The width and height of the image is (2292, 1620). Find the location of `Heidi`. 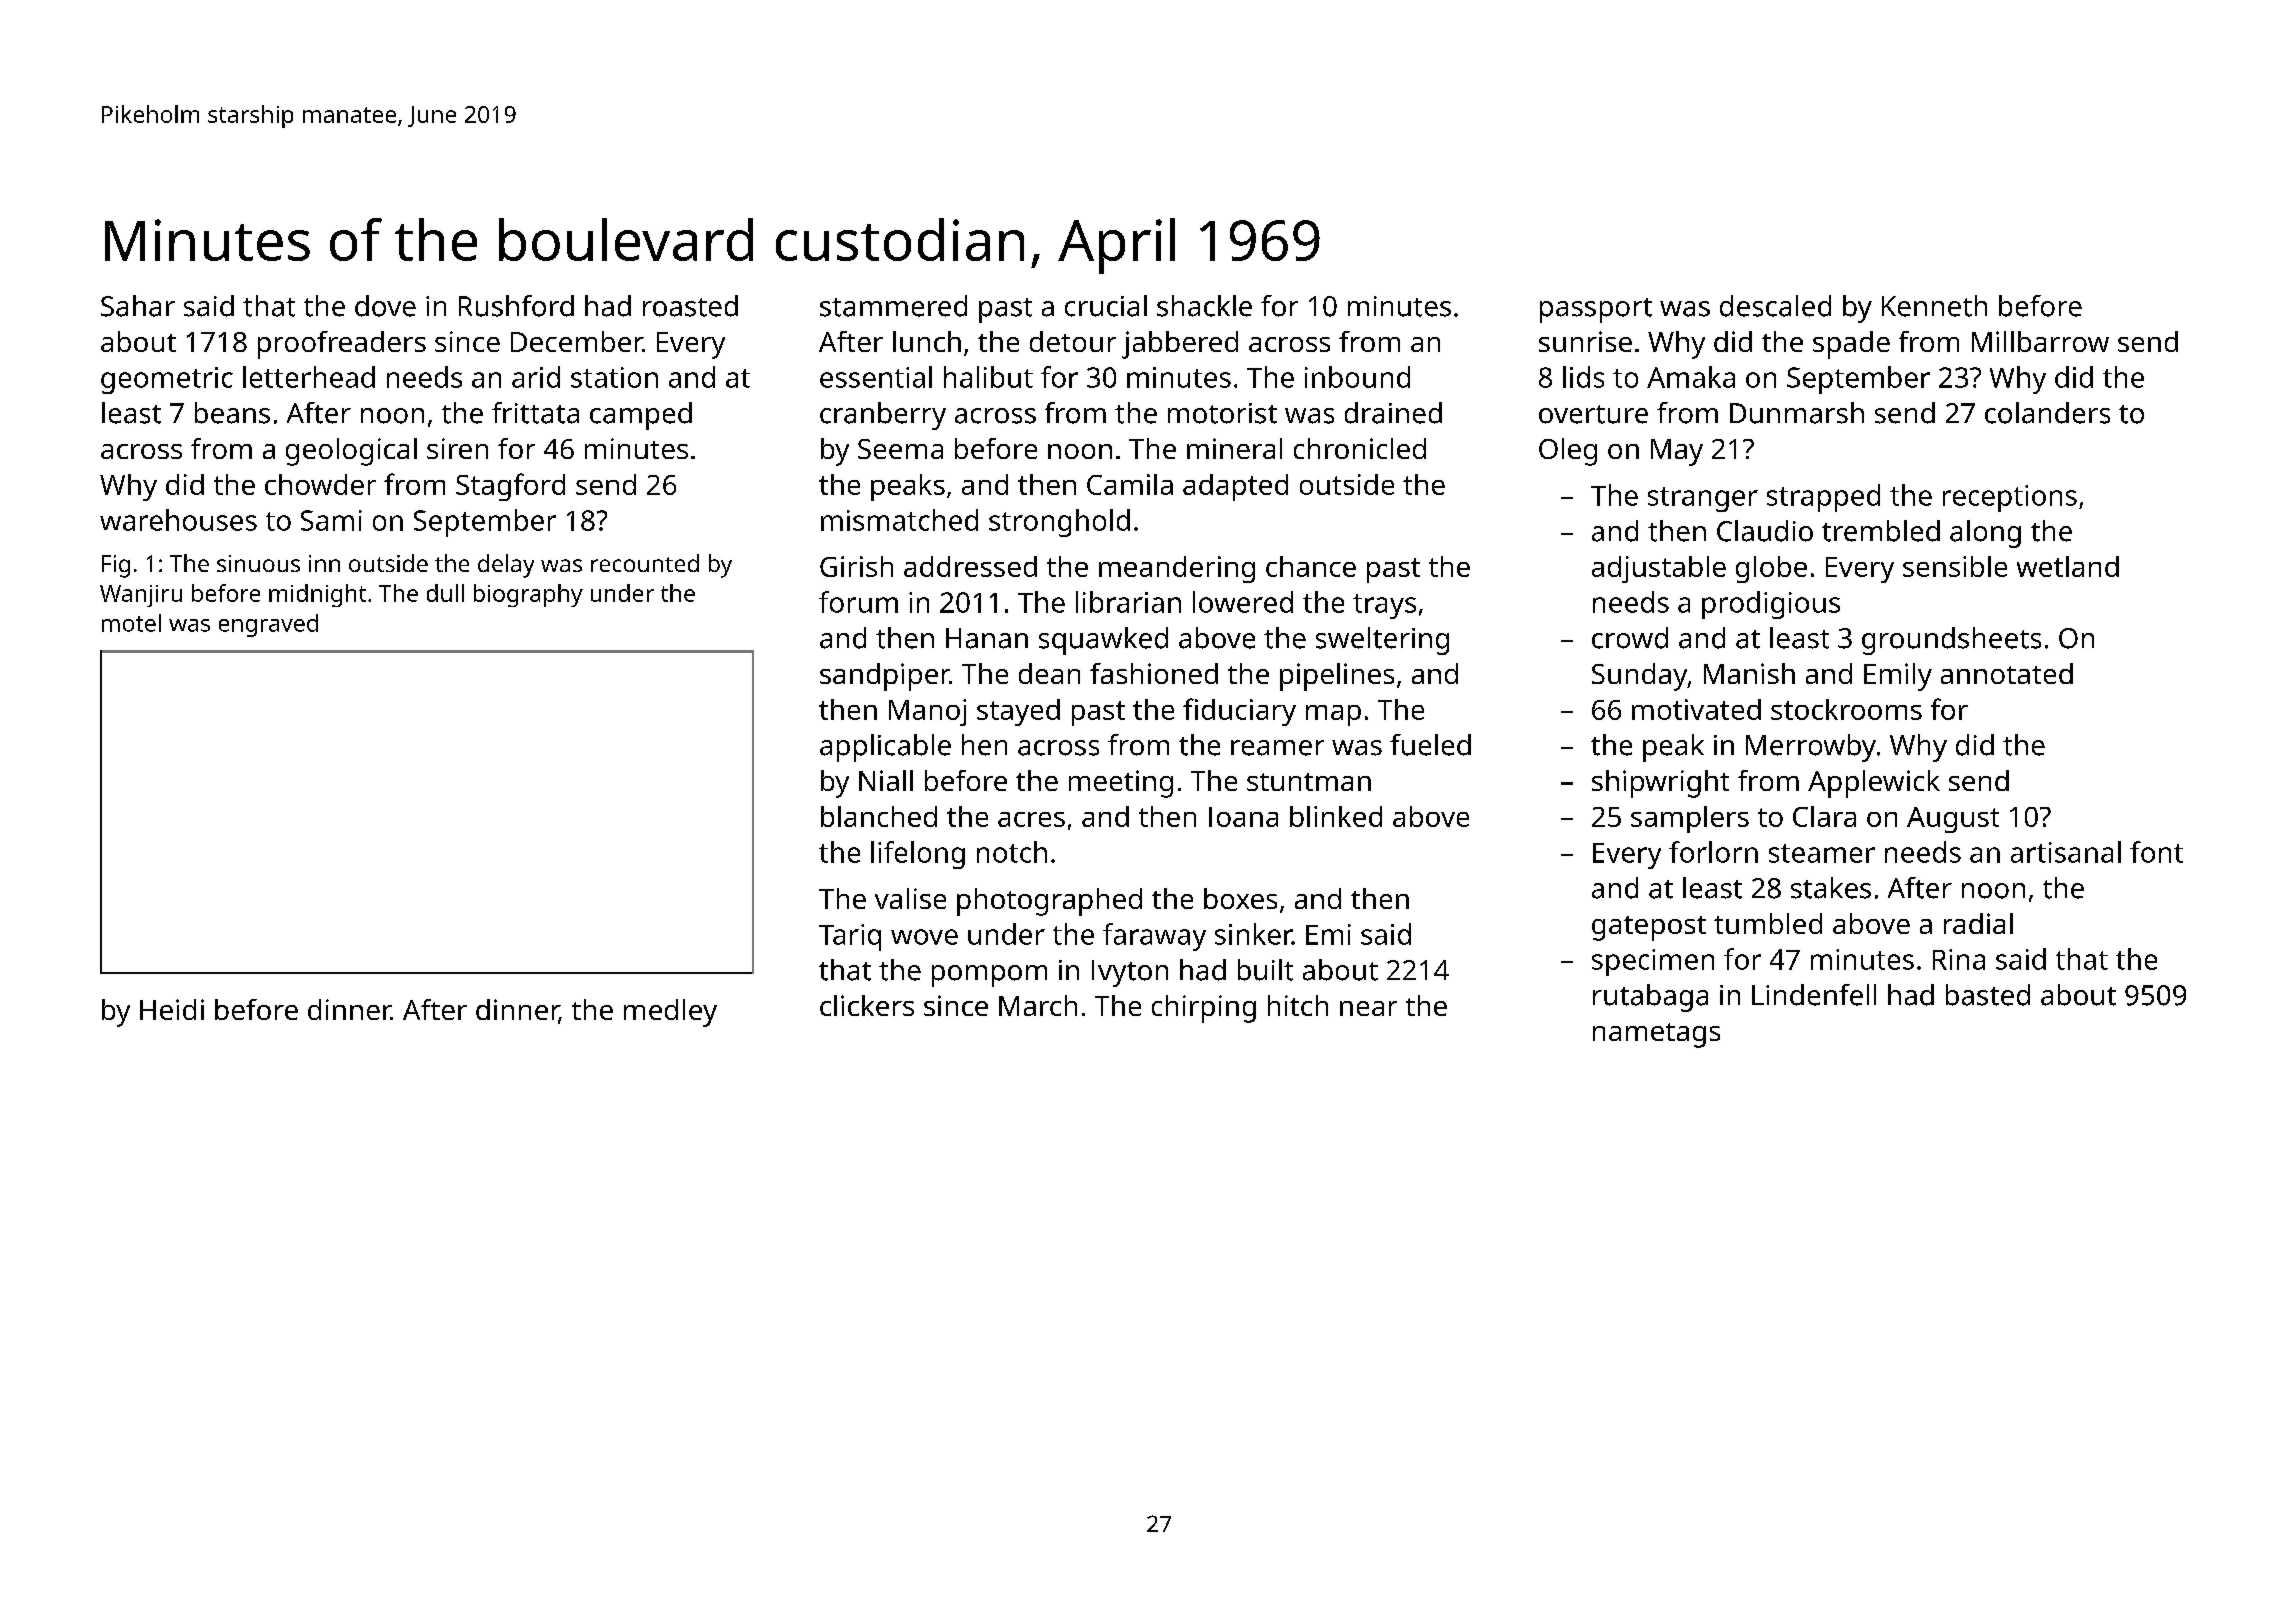

Heidi is located at coordinates (172, 1009).
